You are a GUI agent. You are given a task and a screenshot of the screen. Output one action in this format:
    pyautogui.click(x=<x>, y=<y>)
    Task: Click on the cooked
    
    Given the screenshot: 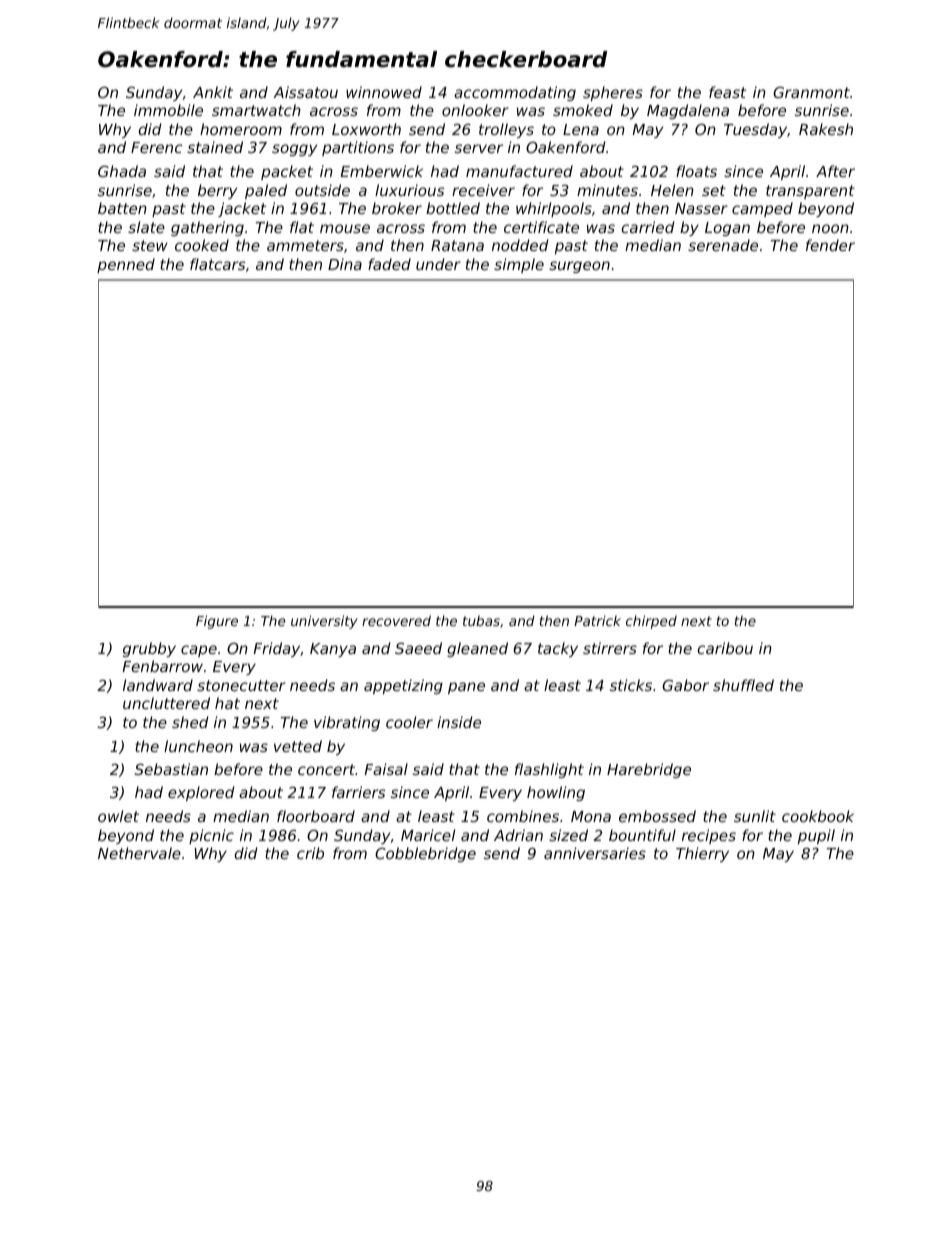 What is the action you would take?
    pyautogui.click(x=202, y=245)
